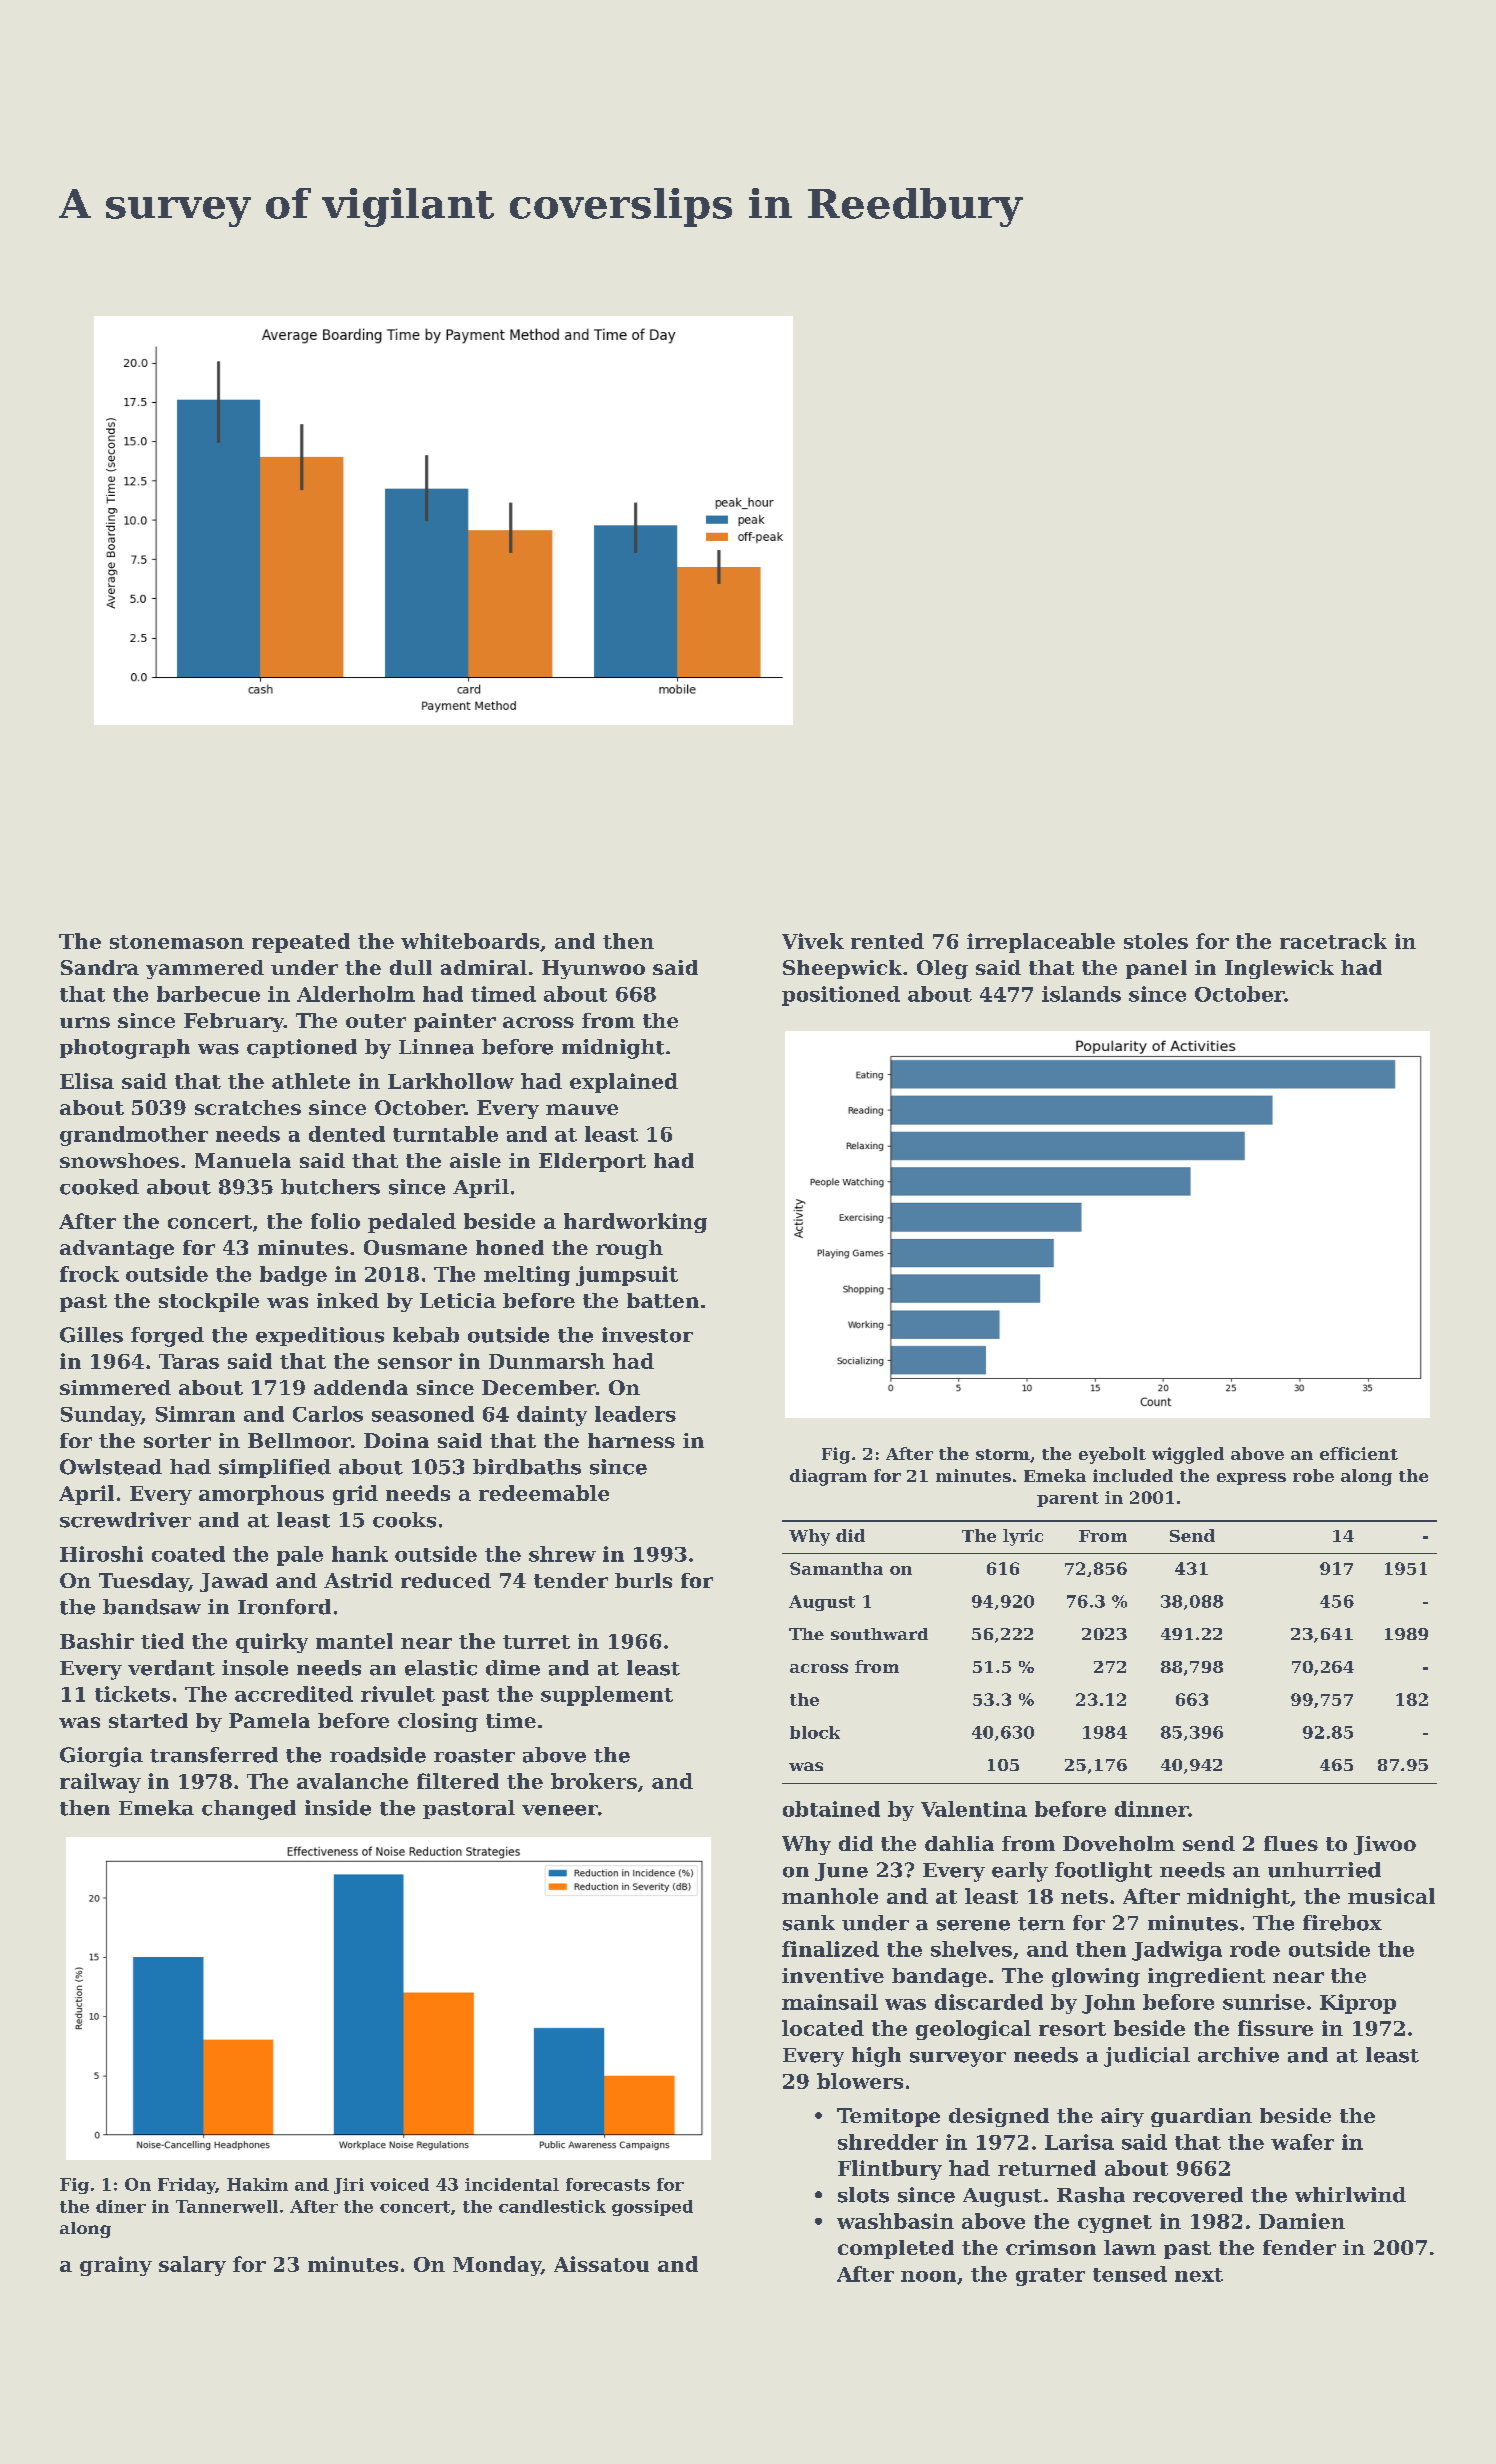  I want to click on designed, so click(999, 2117).
